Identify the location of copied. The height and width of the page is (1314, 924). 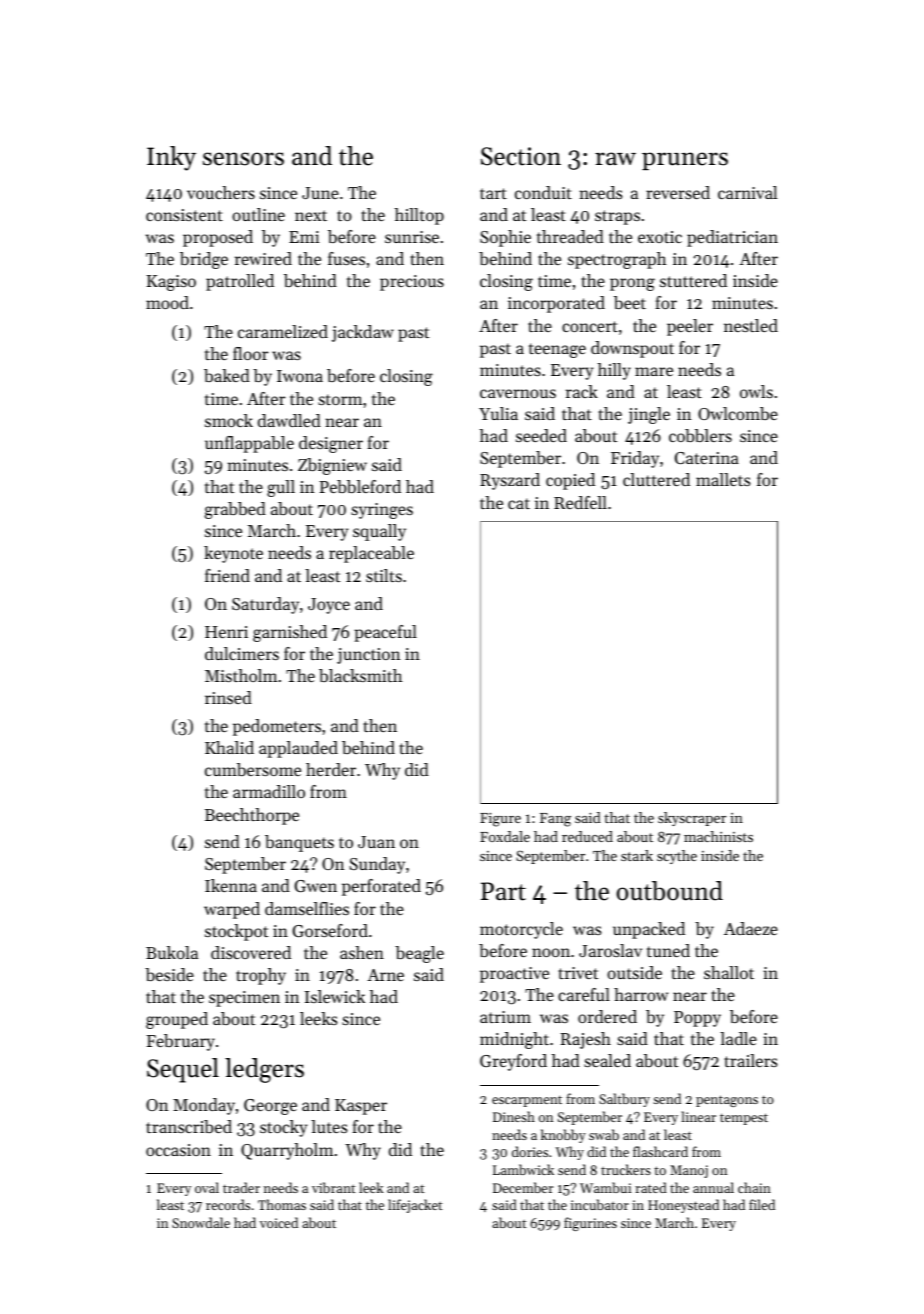
(570, 481).
